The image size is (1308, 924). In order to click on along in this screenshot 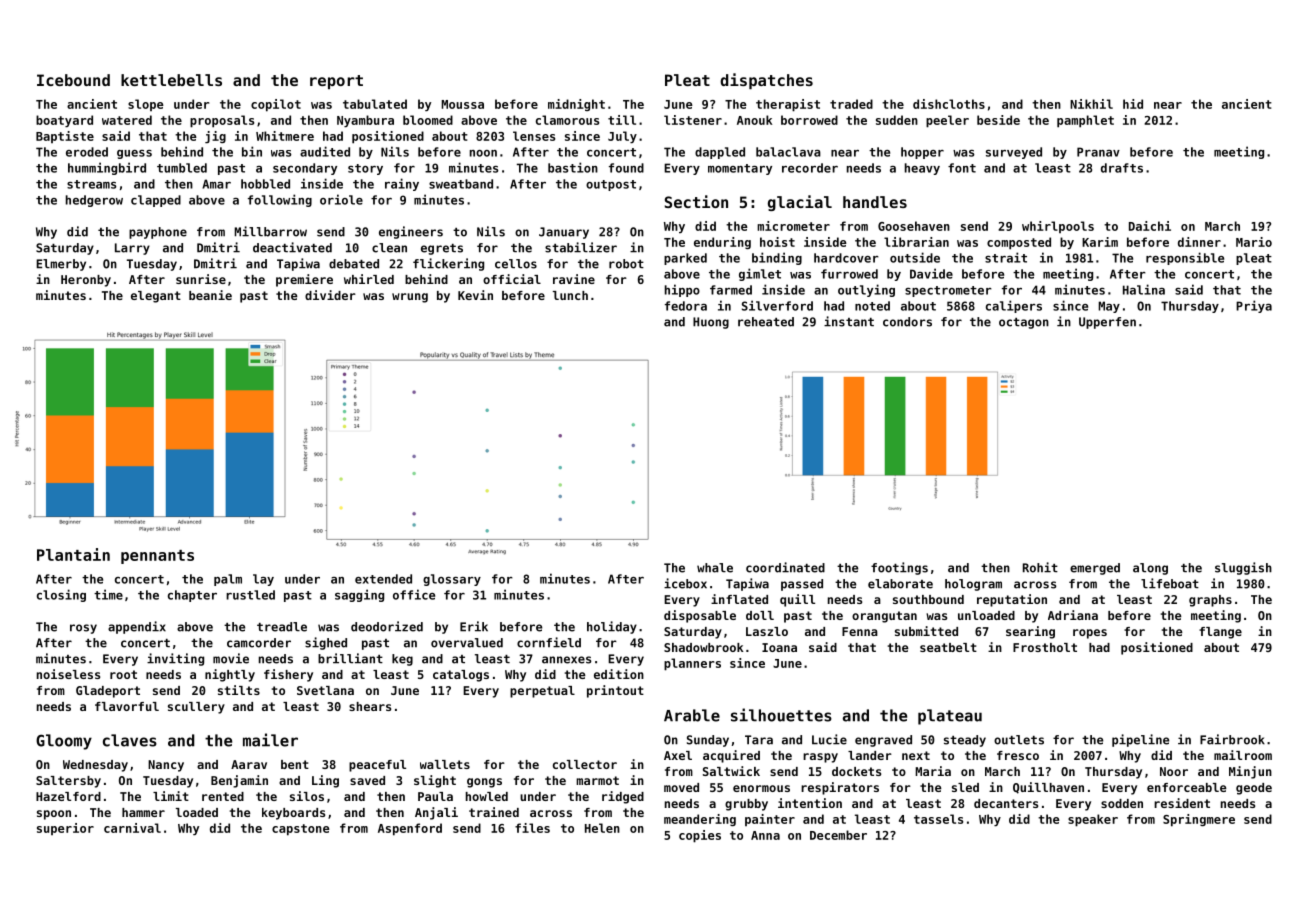, I will do `click(1150, 569)`.
